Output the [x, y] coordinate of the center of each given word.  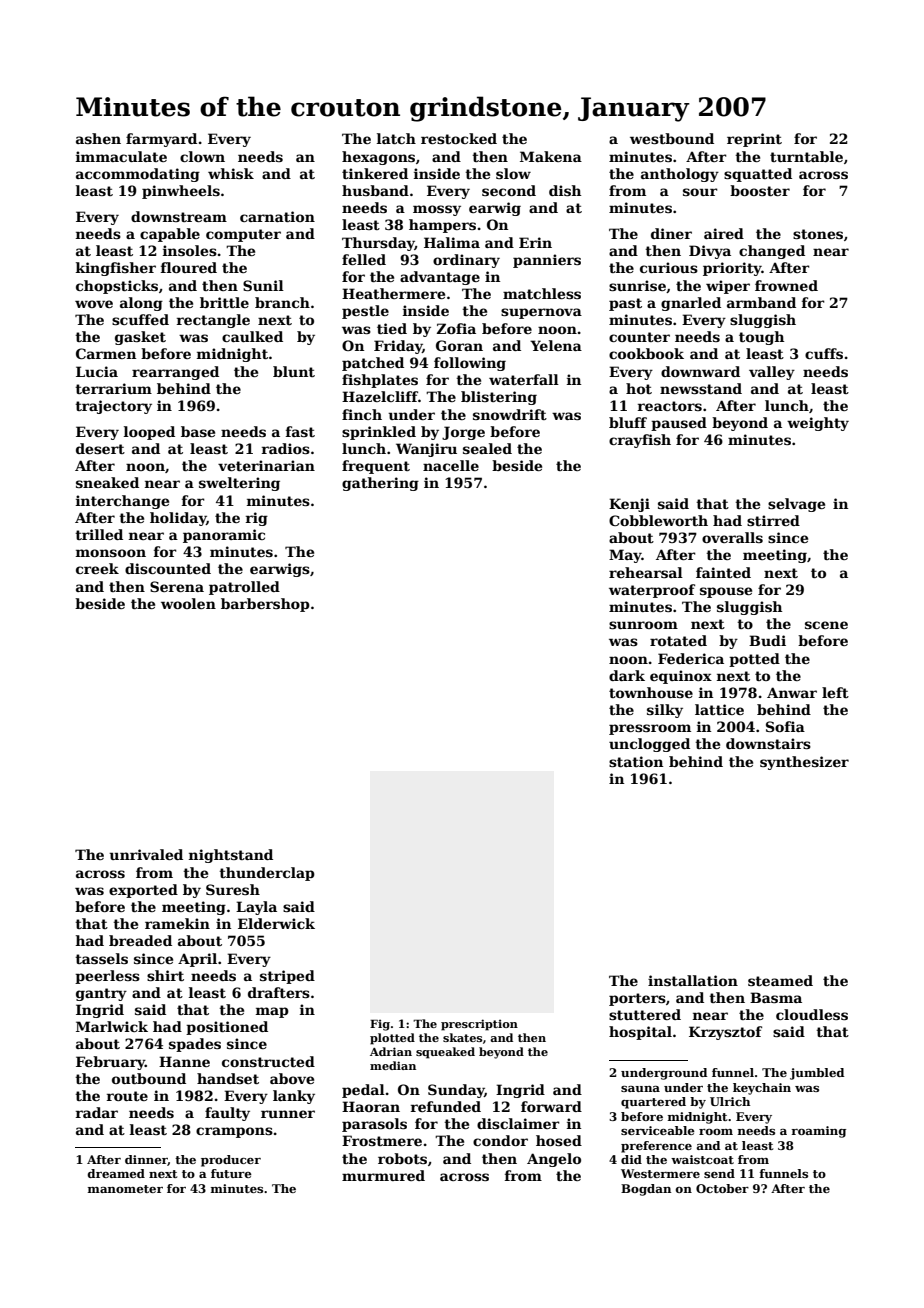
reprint [754, 140]
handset [228, 1078]
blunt [294, 371]
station [636, 761]
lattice [719, 709]
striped [287, 977]
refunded [446, 1106]
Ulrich [730, 1101]
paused [679, 424]
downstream [179, 216]
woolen [188, 603]
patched [373, 364]
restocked [459, 138]
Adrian [391, 1051]
